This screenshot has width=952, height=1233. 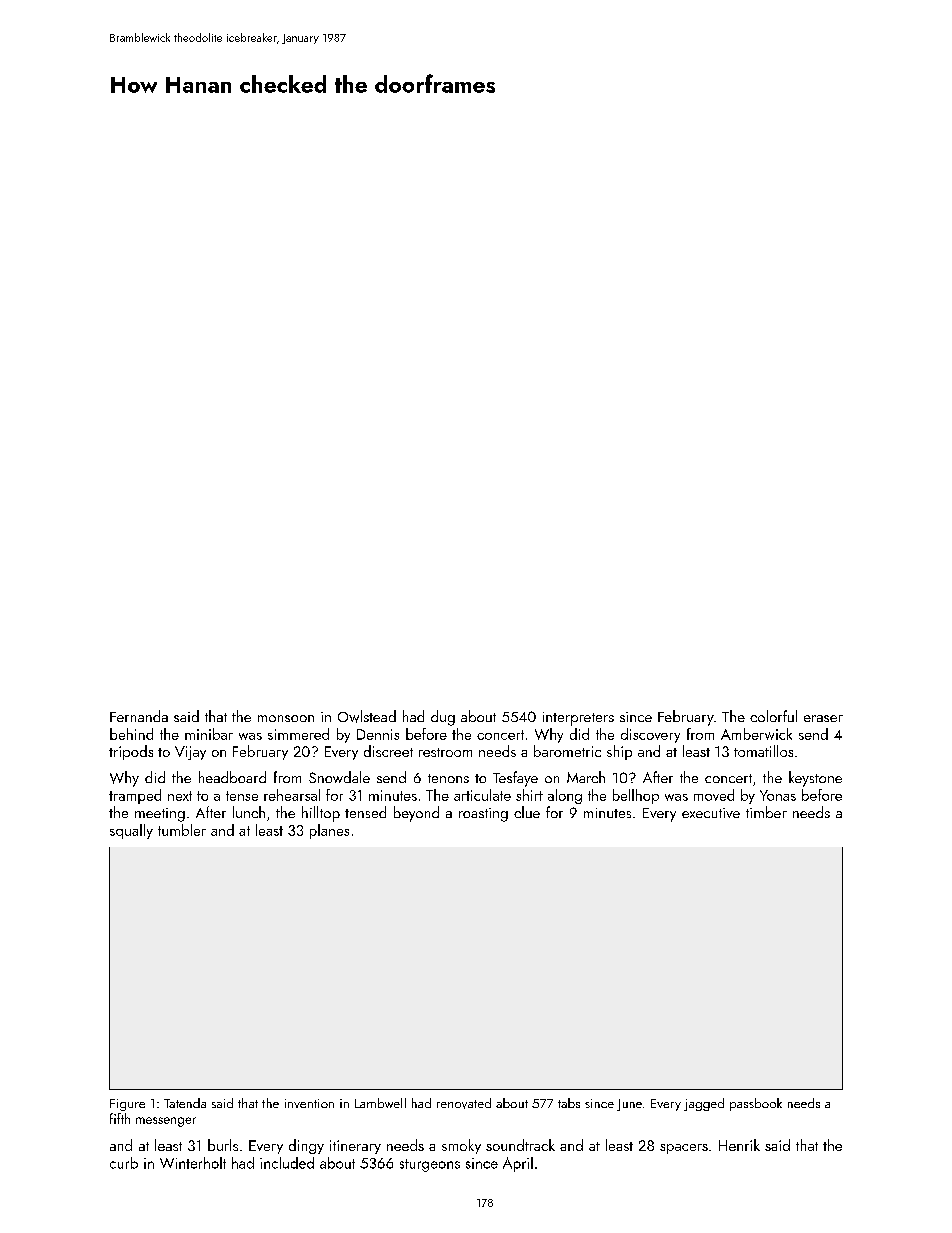 What do you see at coordinates (445, 752) in the screenshot?
I see `restroom` at bounding box center [445, 752].
